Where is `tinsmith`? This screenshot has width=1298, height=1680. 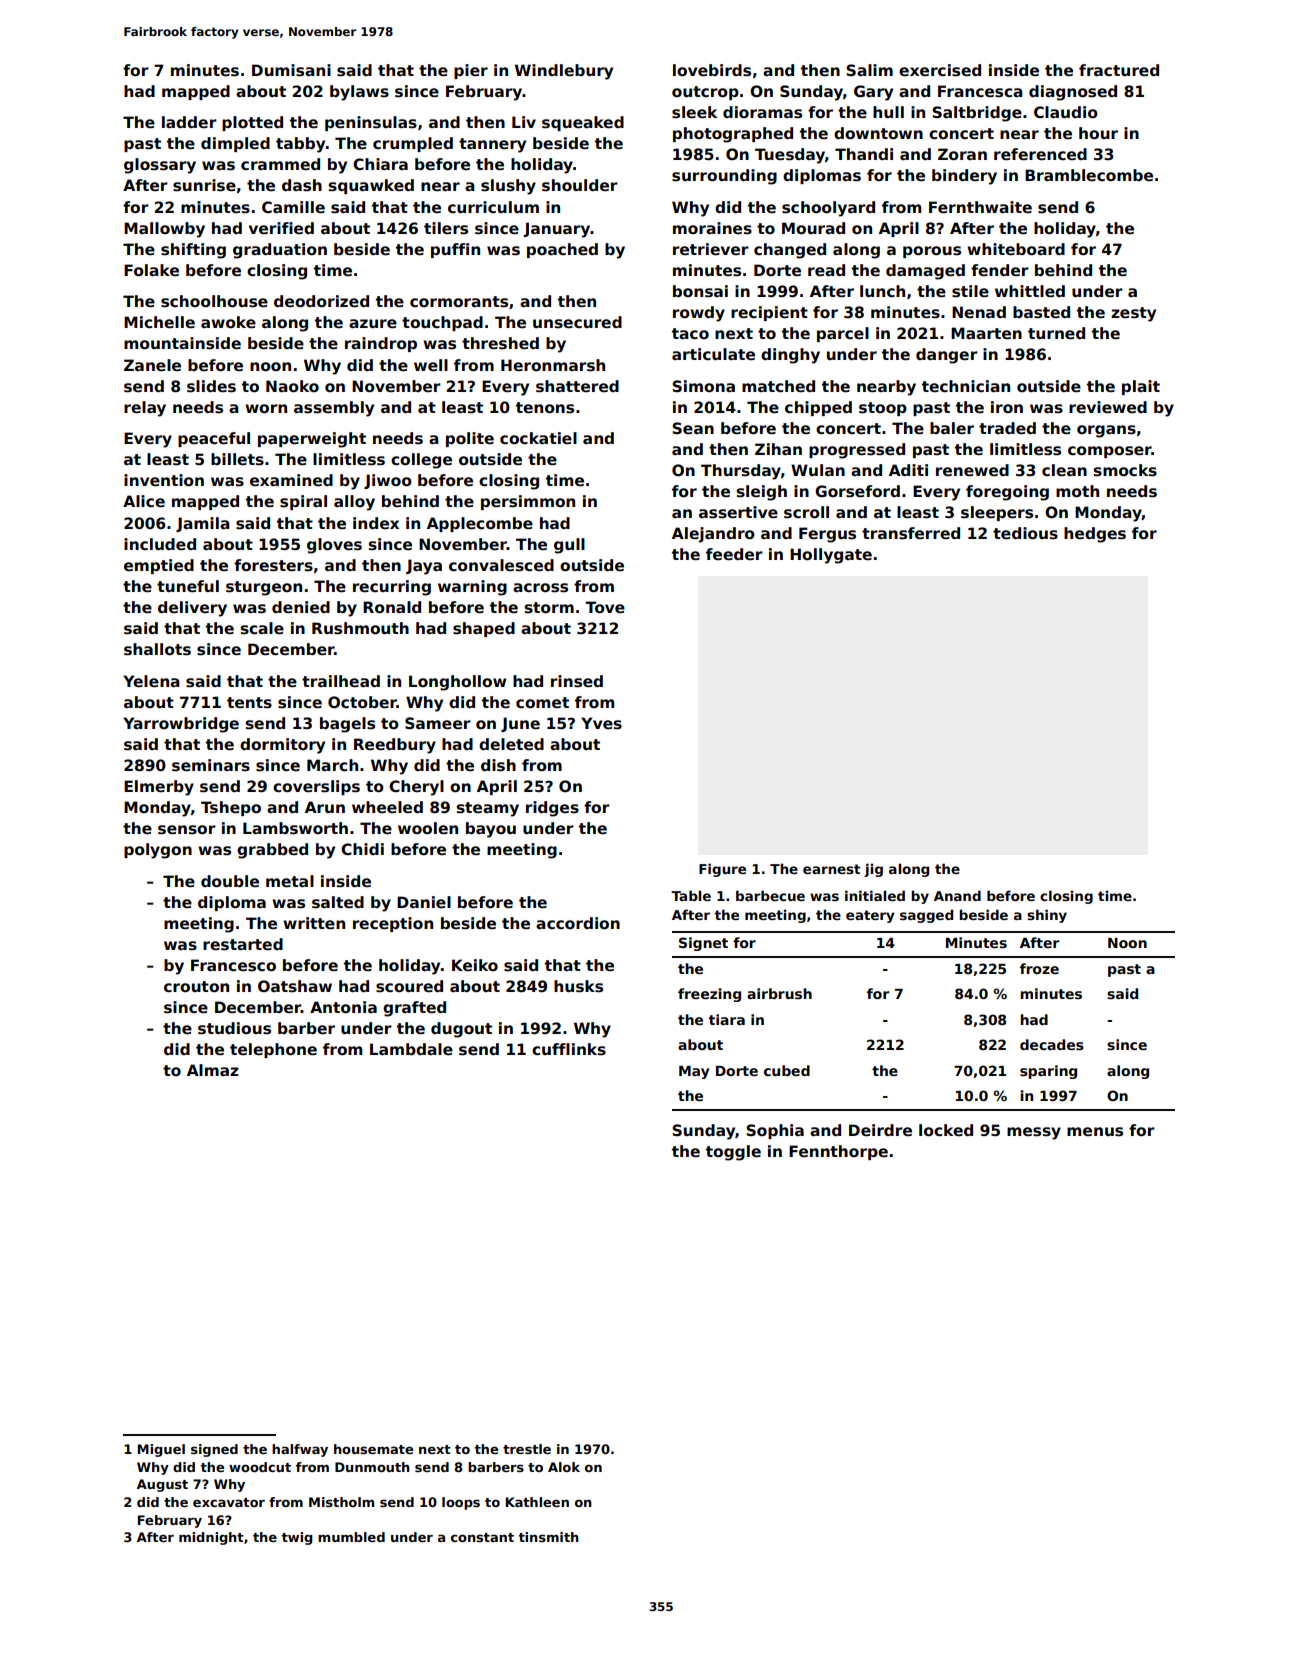
tinsmith is located at coordinates (548, 1537).
